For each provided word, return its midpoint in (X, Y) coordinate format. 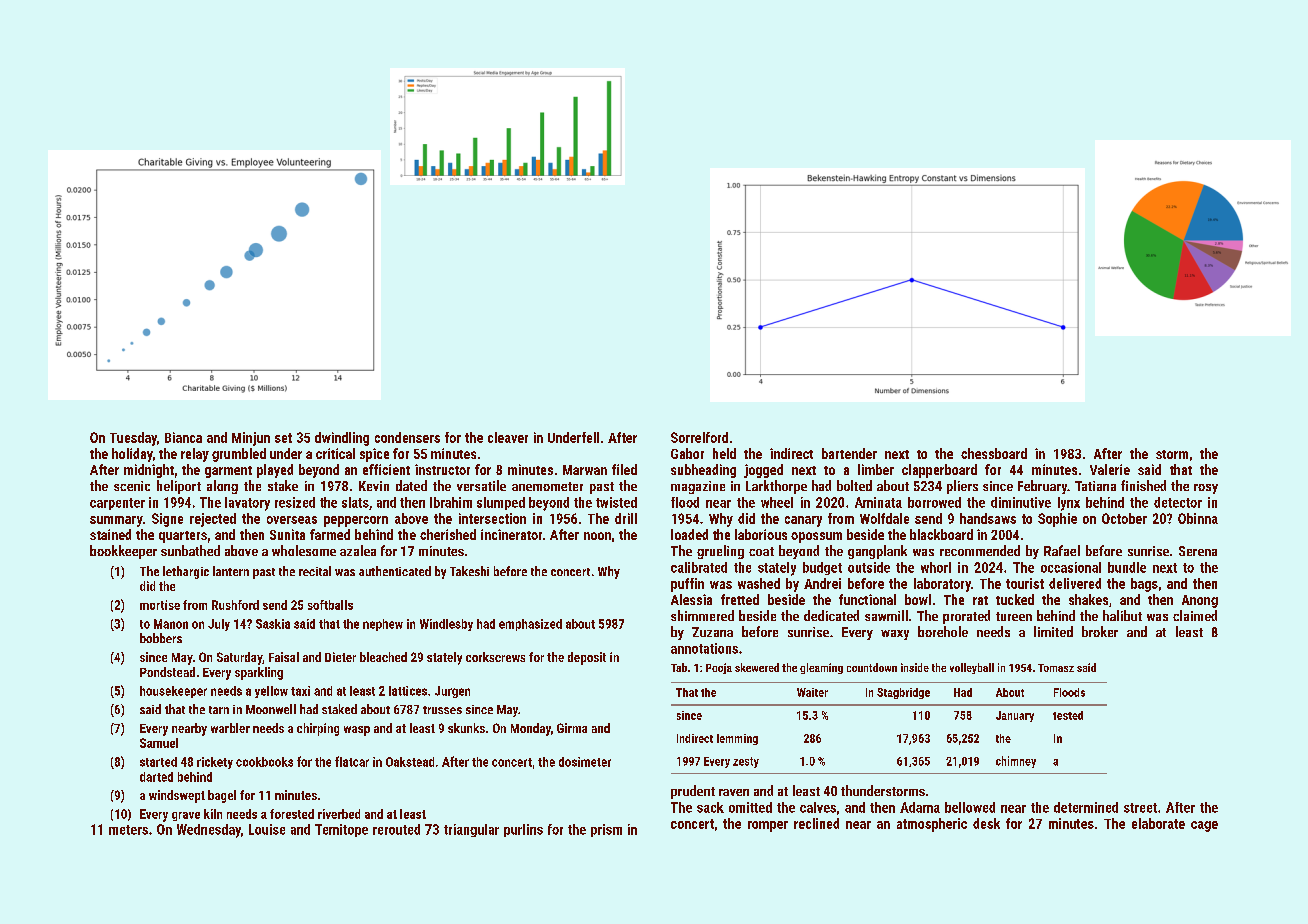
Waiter (812, 692)
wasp (357, 731)
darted (156, 777)
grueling (720, 552)
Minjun (251, 439)
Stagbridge (903, 693)
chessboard (994, 453)
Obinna (1198, 518)
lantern (231, 571)
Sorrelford (699, 437)
